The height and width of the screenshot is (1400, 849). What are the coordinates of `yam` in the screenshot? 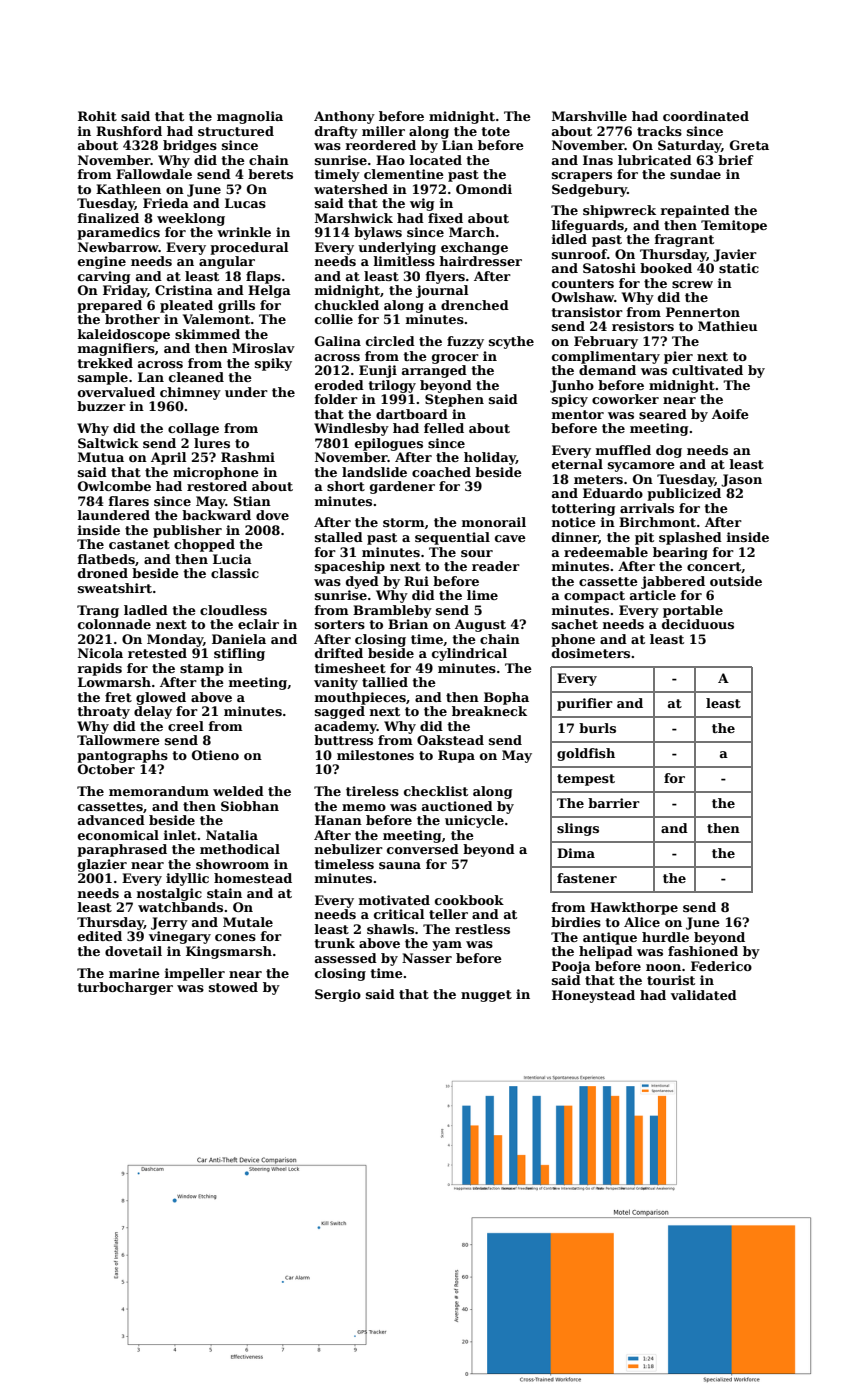 It's located at (447, 946).
